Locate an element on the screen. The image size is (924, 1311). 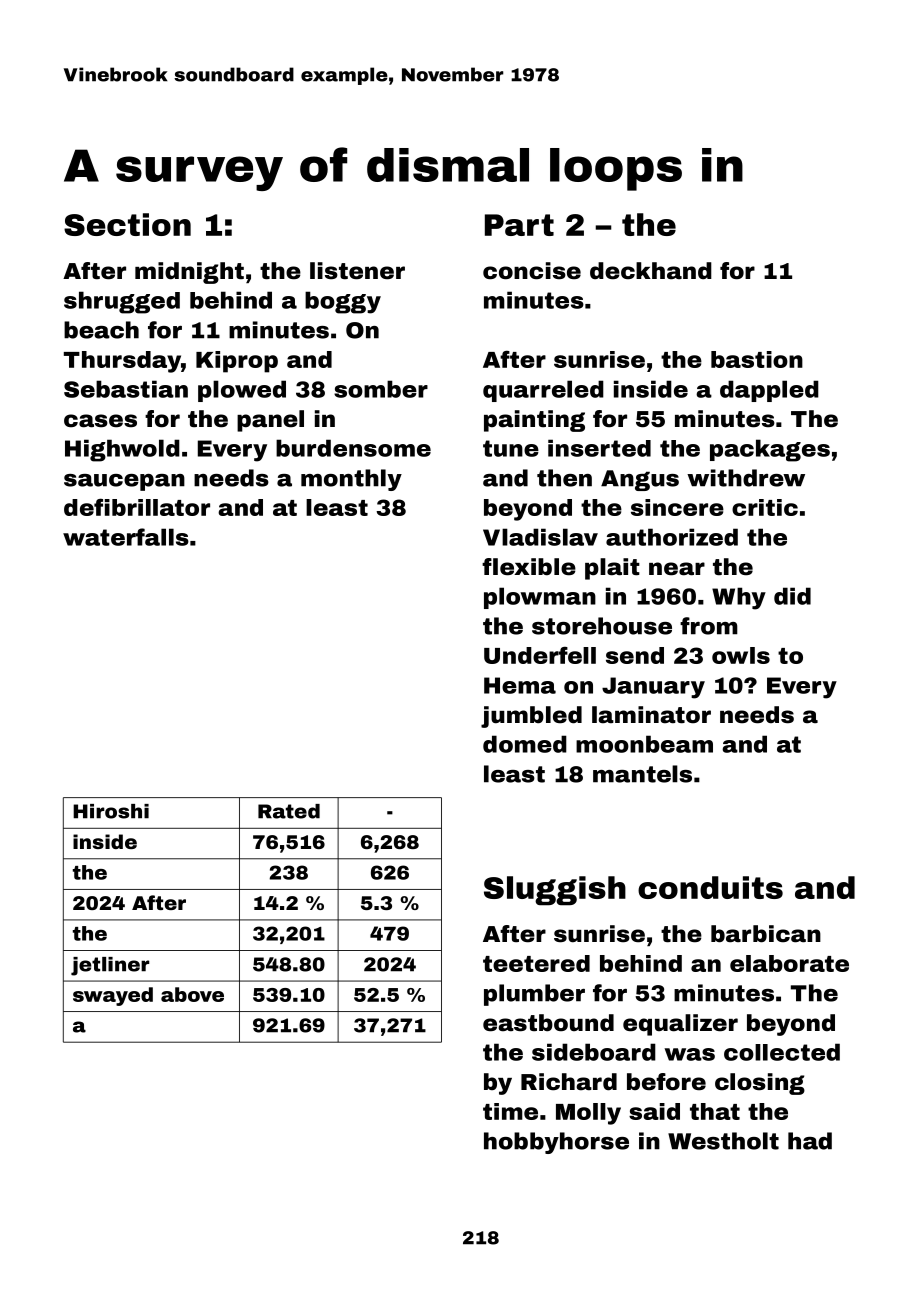
bastion is located at coordinates (757, 359).
